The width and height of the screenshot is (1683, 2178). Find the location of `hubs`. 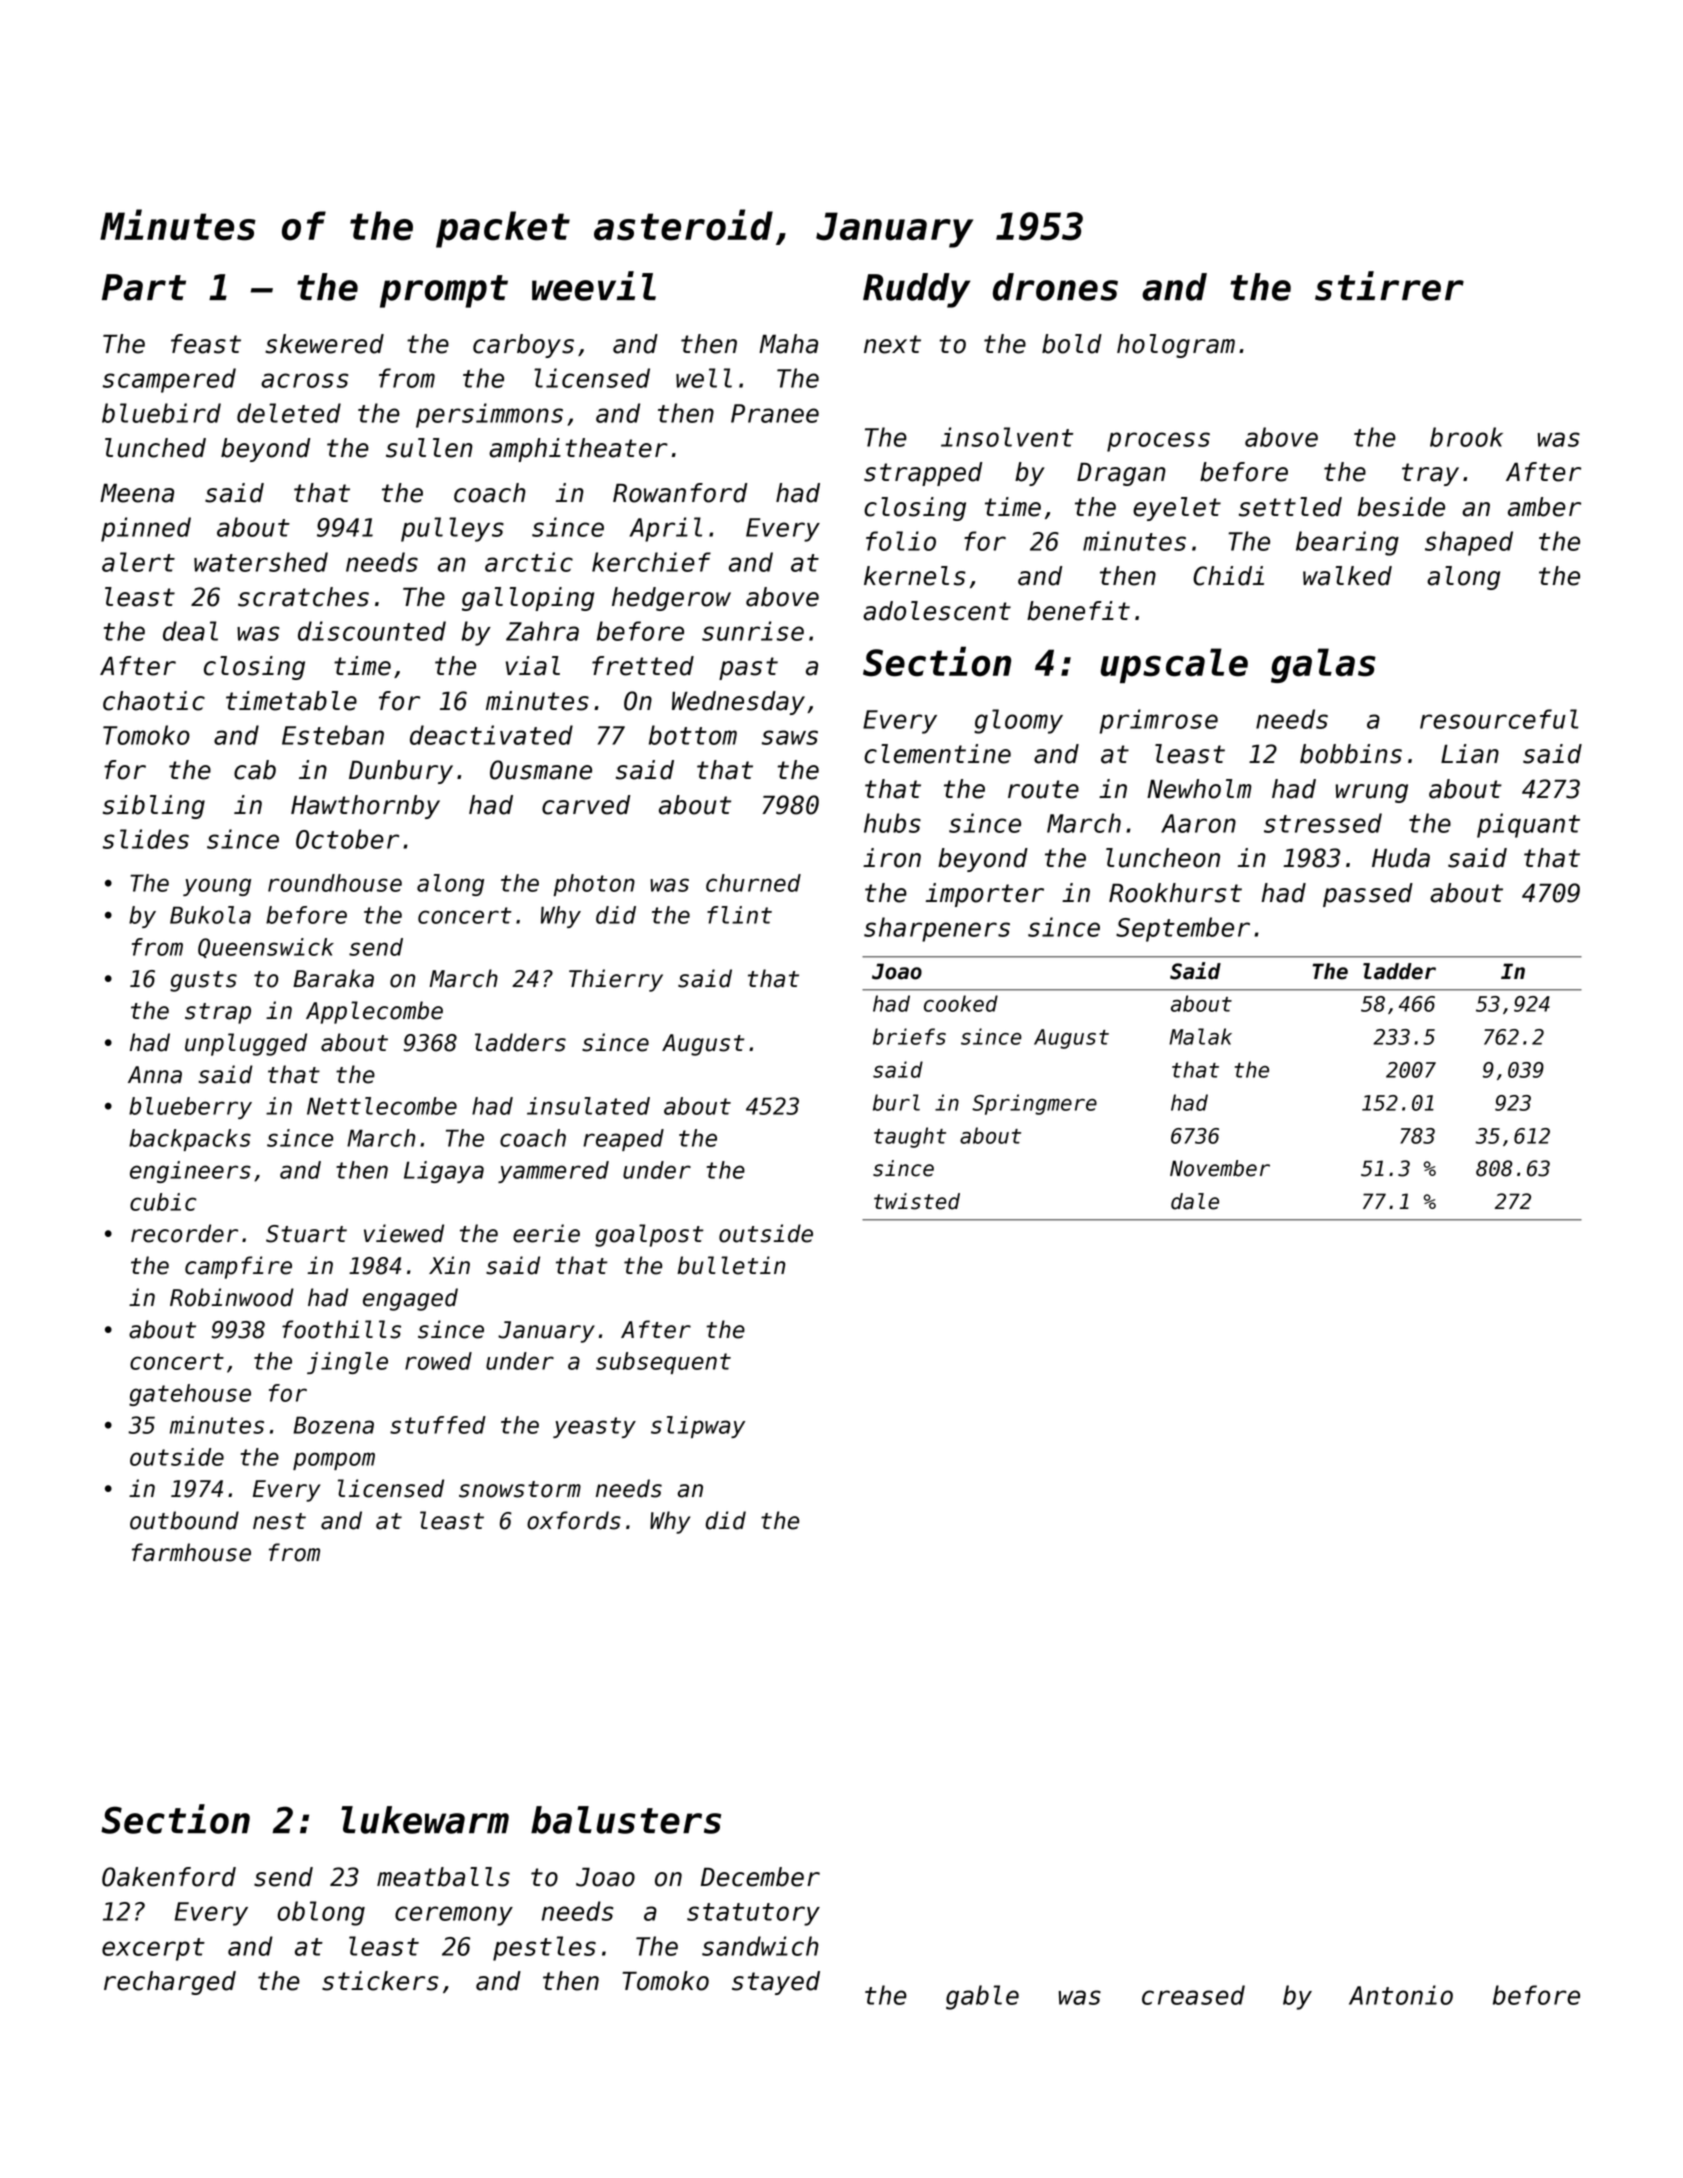

hubs is located at coordinates (892, 823).
